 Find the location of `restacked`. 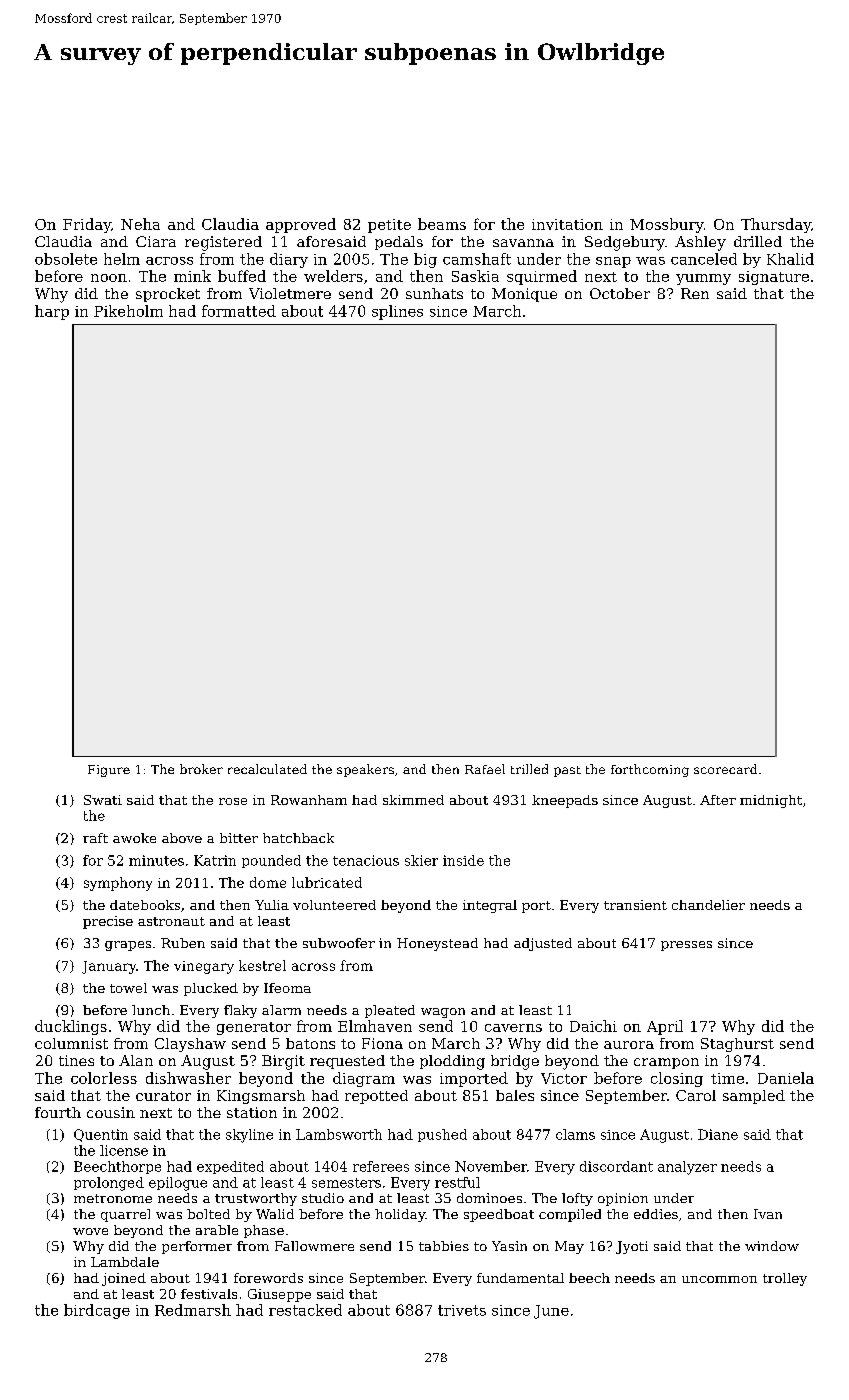

restacked is located at coordinates (305, 1310).
